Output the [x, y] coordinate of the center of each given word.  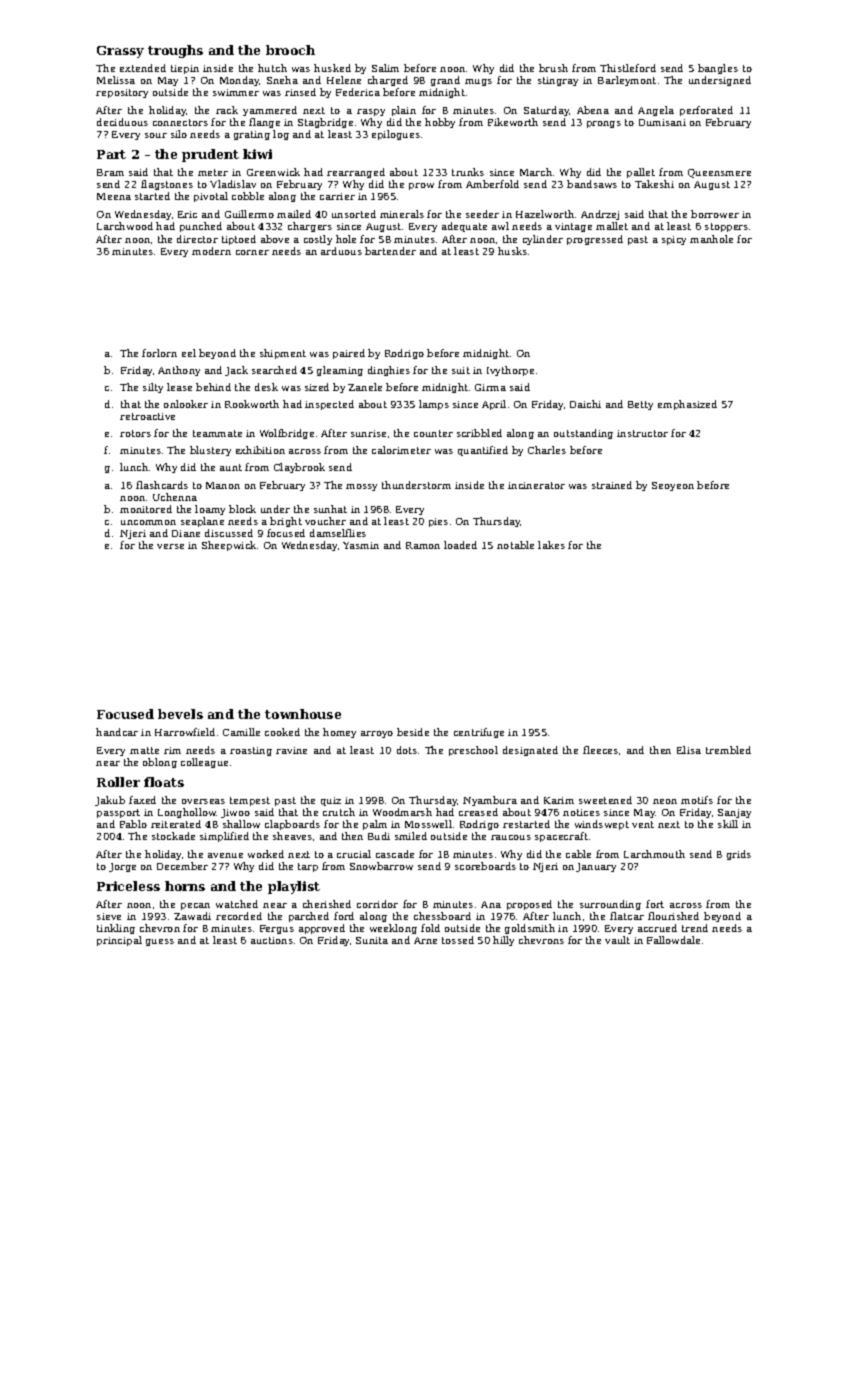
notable [515, 545]
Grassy [120, 52]
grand [445, 81]
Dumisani [662, 122]
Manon [223, 485]
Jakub [110, 801]
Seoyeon [673, 486]
